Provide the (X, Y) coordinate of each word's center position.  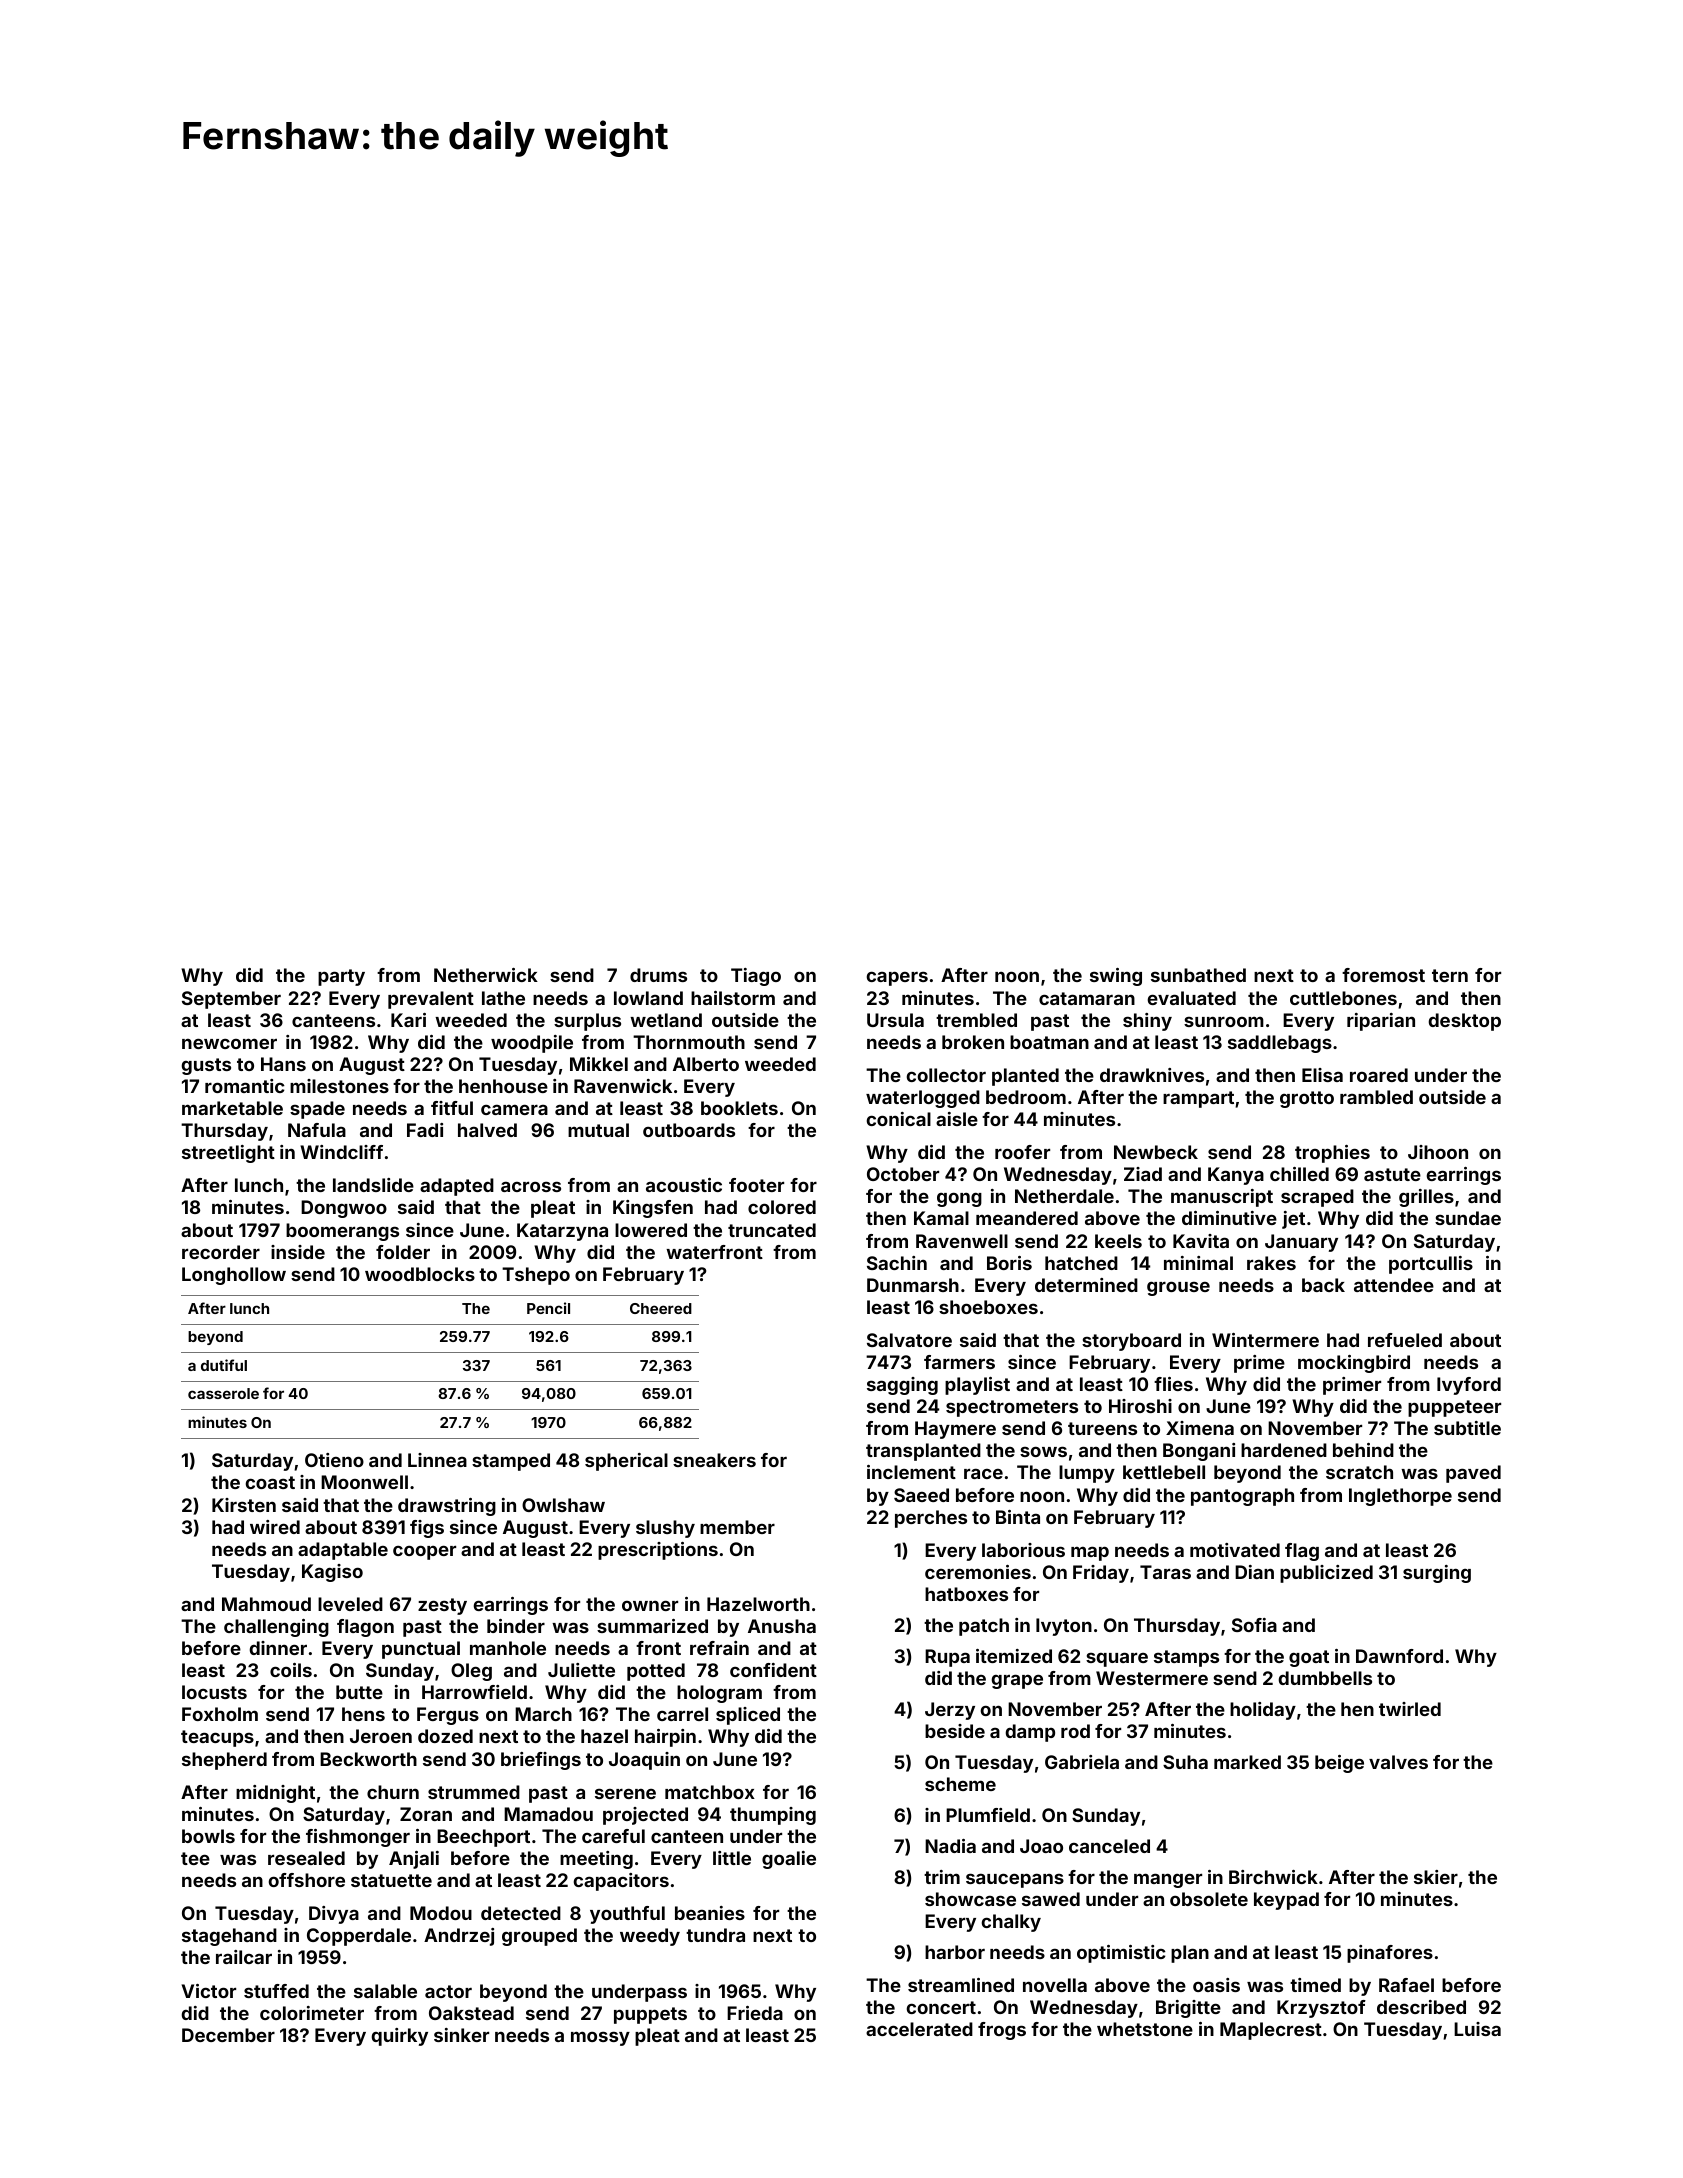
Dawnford (1399, 1656)
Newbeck (1156, 1152)
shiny (1147, 1022)
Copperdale (359, 1937)
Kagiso (332, 1573)
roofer (1022, 1152)
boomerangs (342, 1232)
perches (931, 1519)
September (231, 1000)
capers (897, 978)
